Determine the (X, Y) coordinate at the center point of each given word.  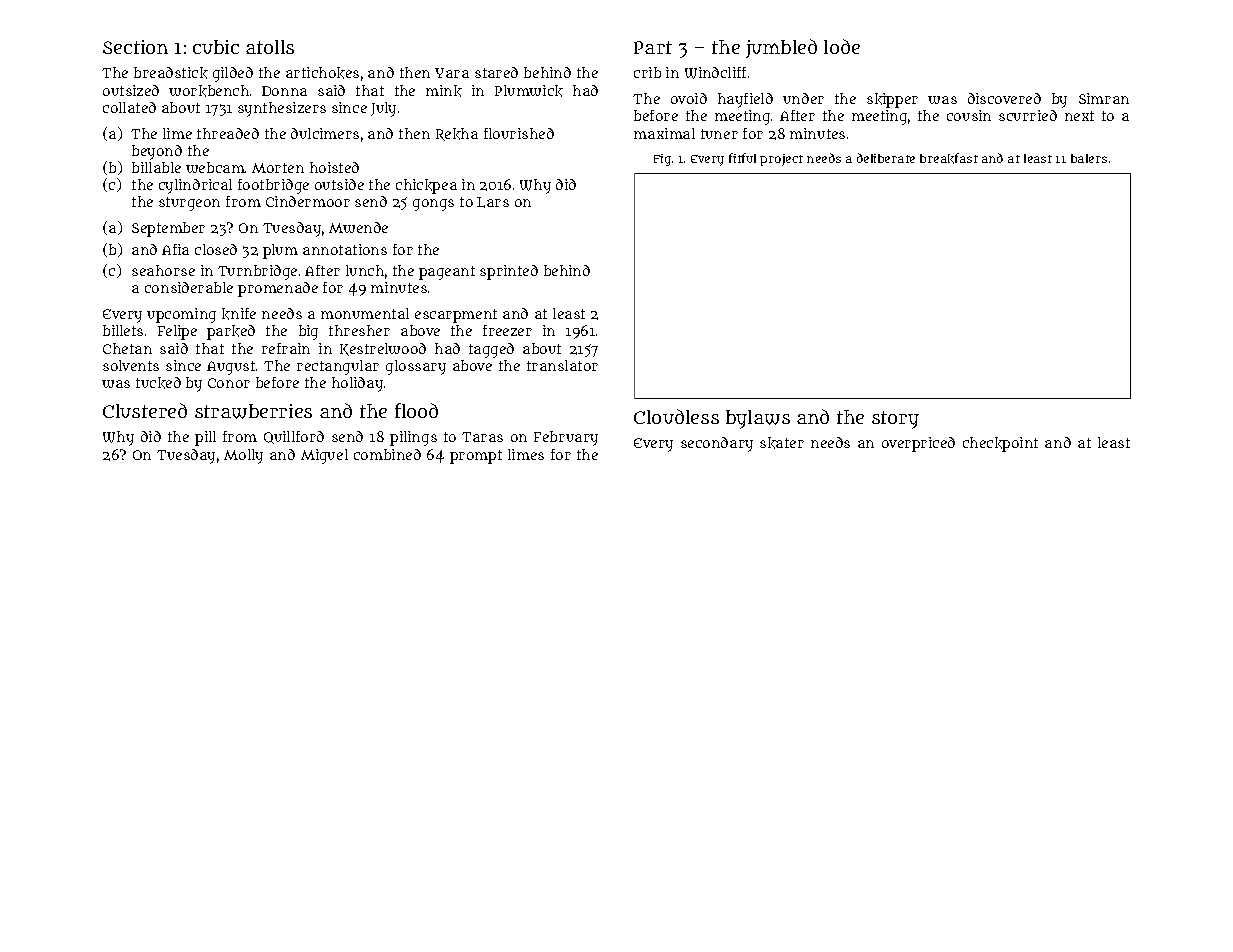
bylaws (758, 419)
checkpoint (1000, 444)
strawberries (253, 411)
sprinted (509, 272)
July (383, 109)
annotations (345, 249)
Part (653, 47)
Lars (493, 202)
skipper (892, 100)
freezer (507, 330)
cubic (216, 47)
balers (1089, 158)
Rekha (457, 134)
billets (123, 330)
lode (842, 46)
